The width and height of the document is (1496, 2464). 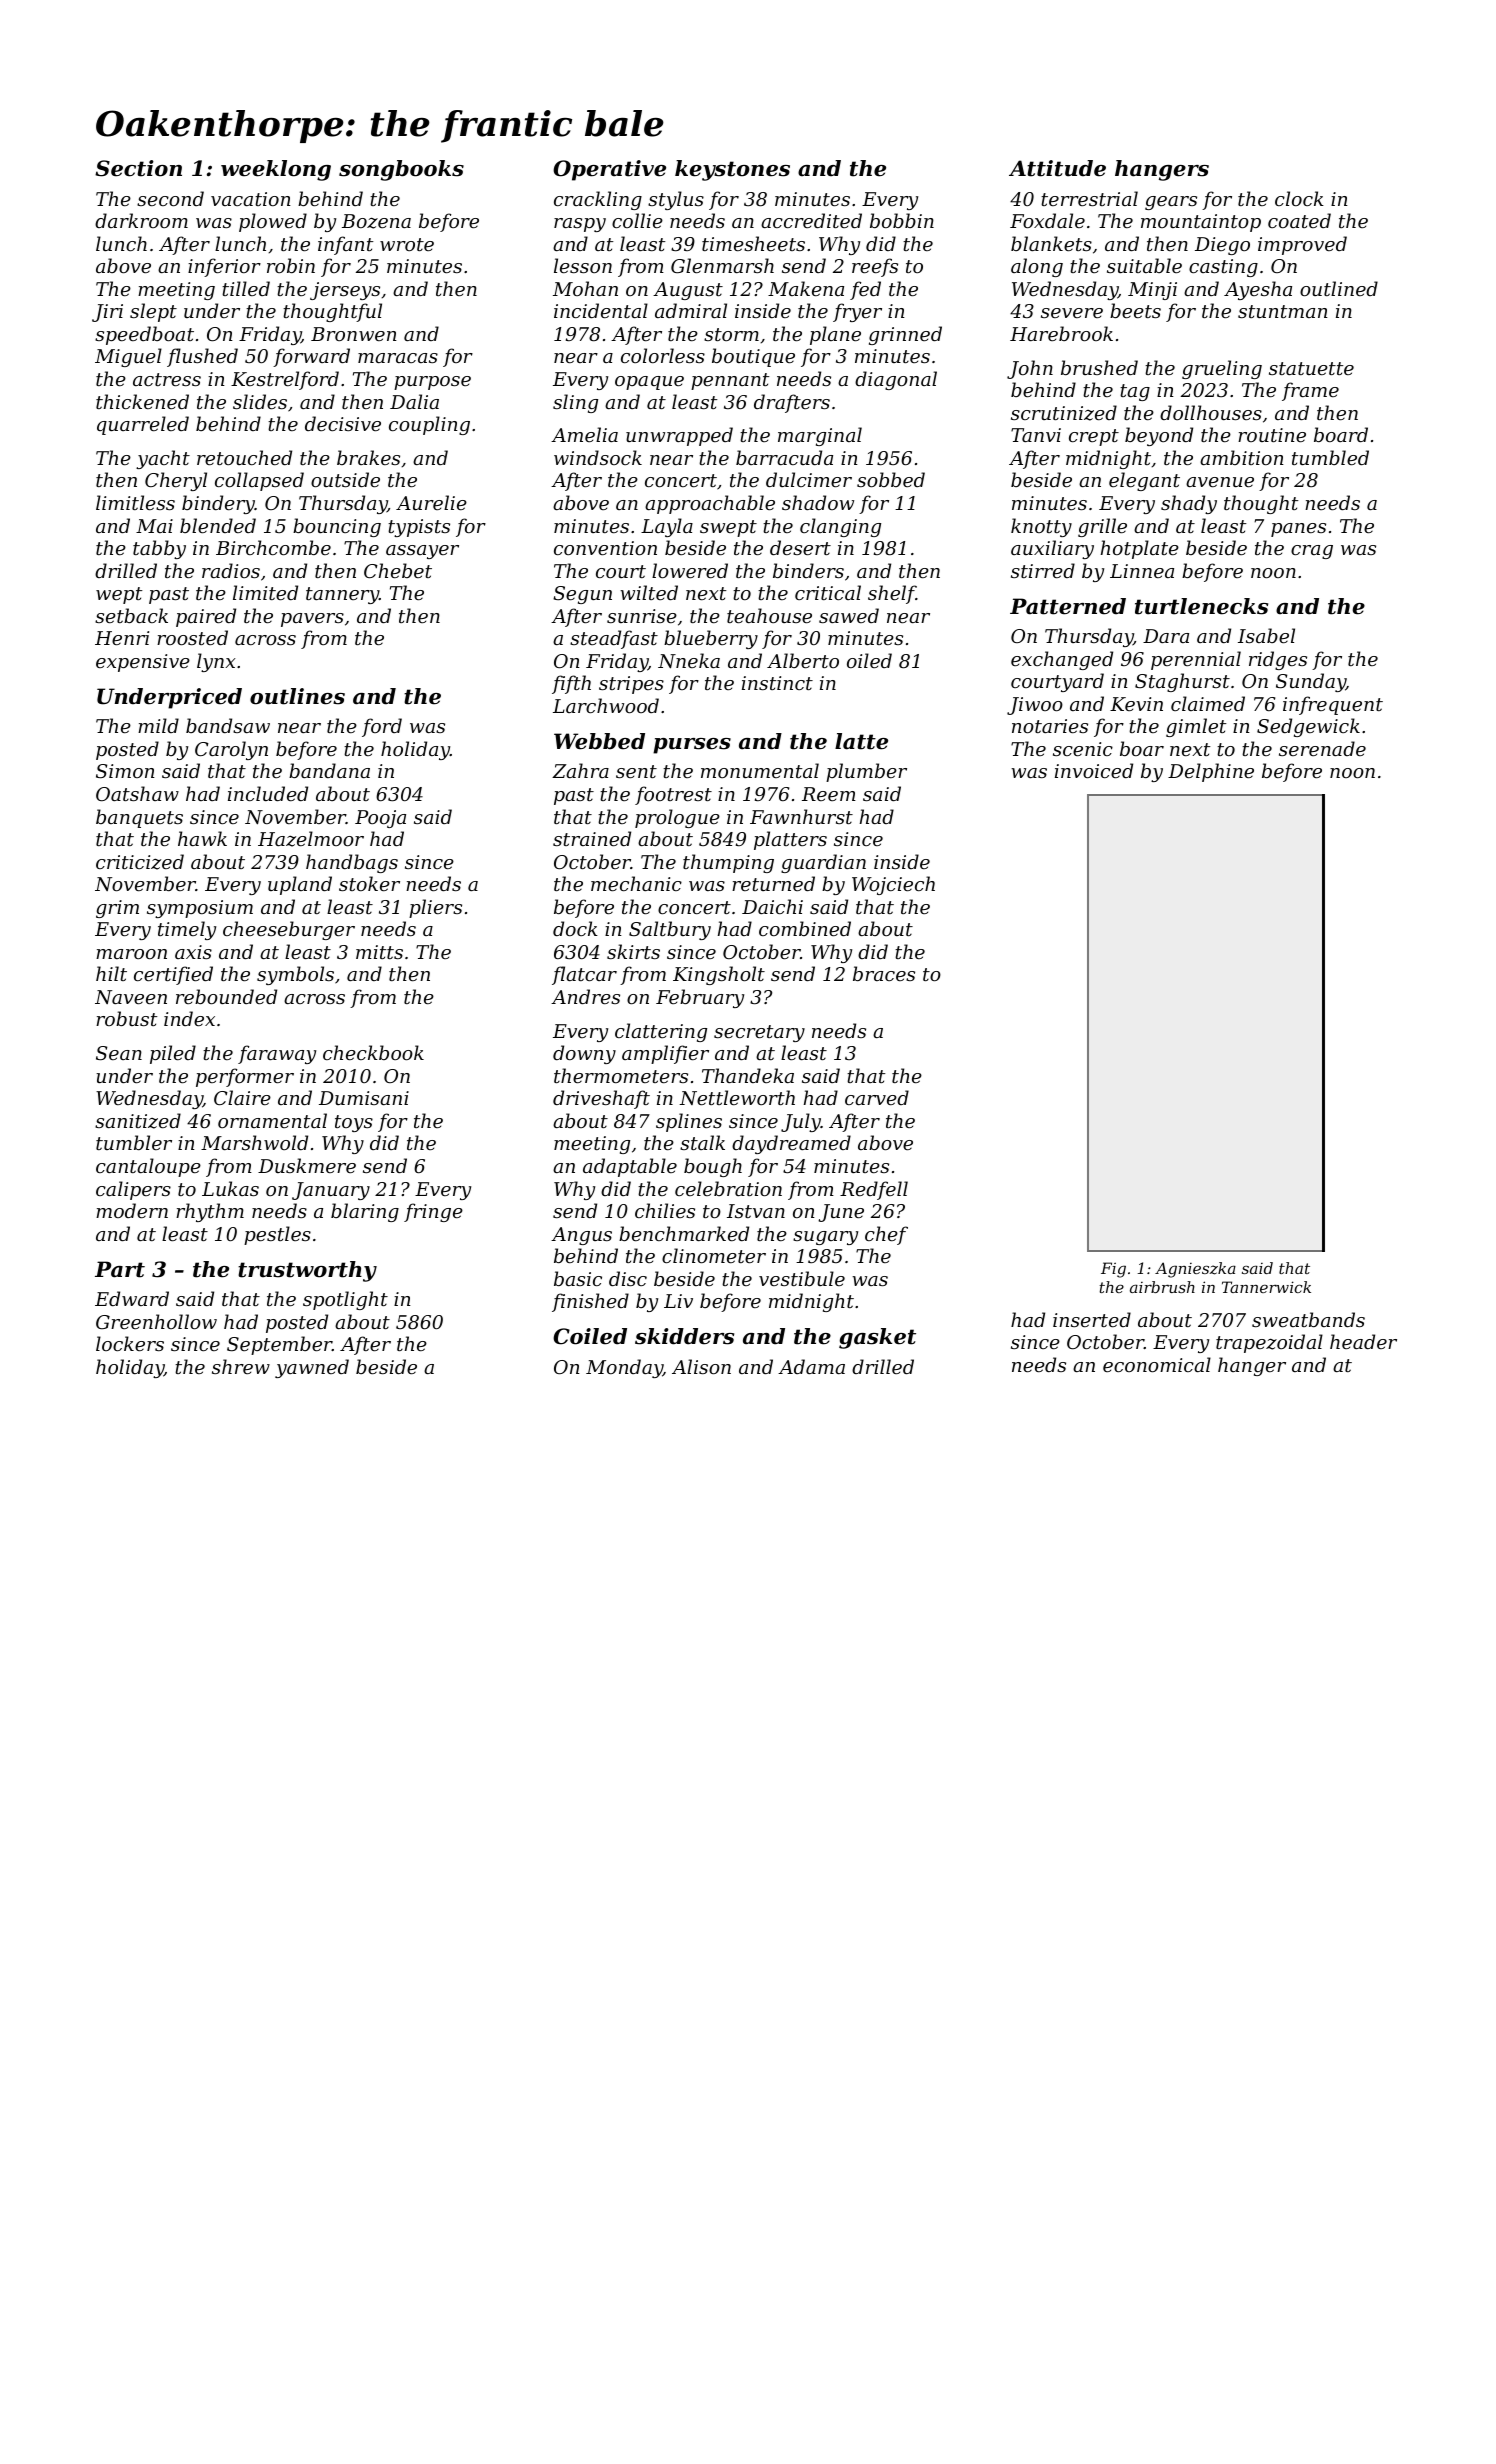 I want to click on Marshwold, so click(x=254, y=1142).
